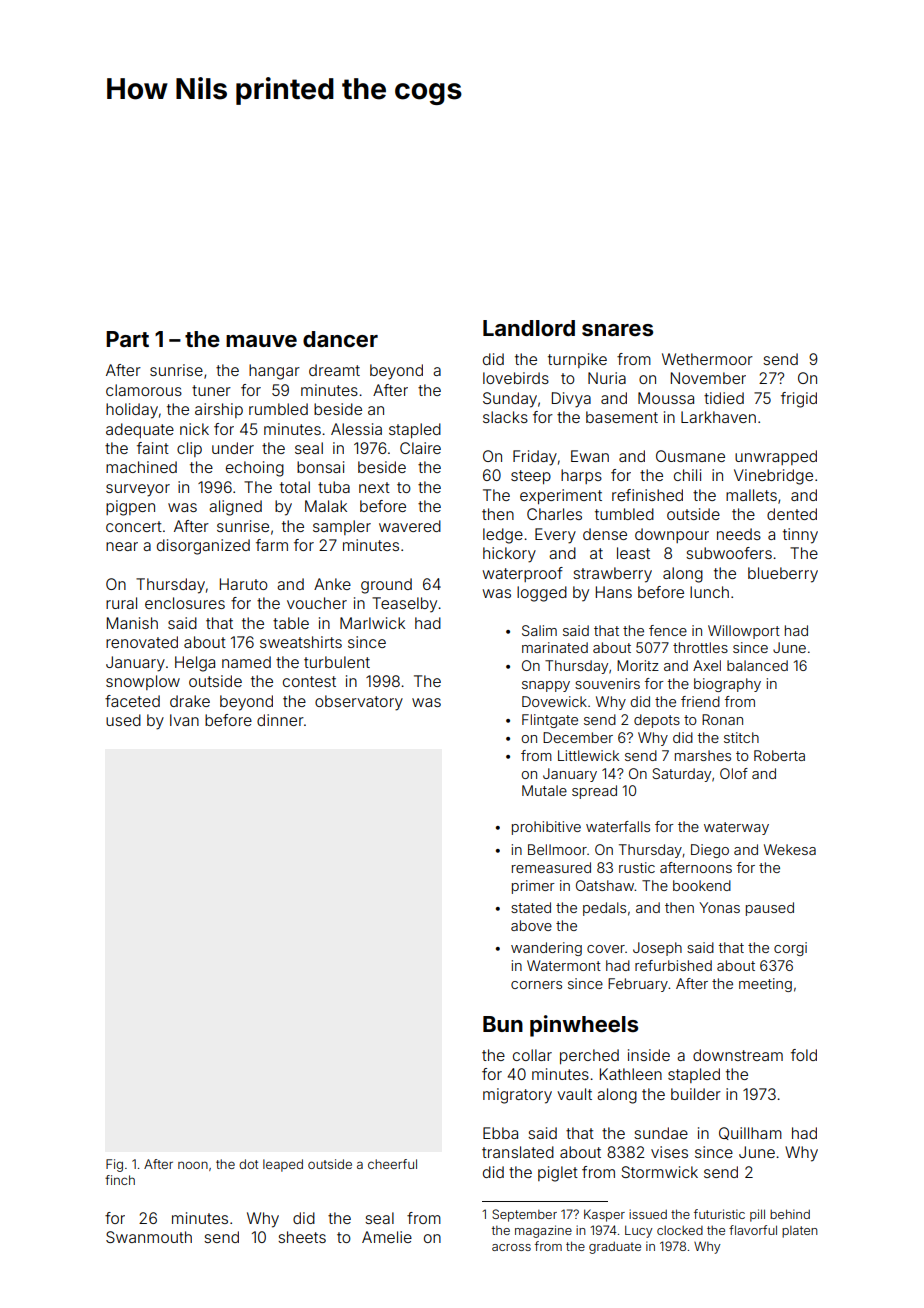 The height and width of the screenshot is (1308, 924). What do you see at coordinates (800, 1232) in the screenshot?
I see `platen` at bounding box center [800, 1232].
